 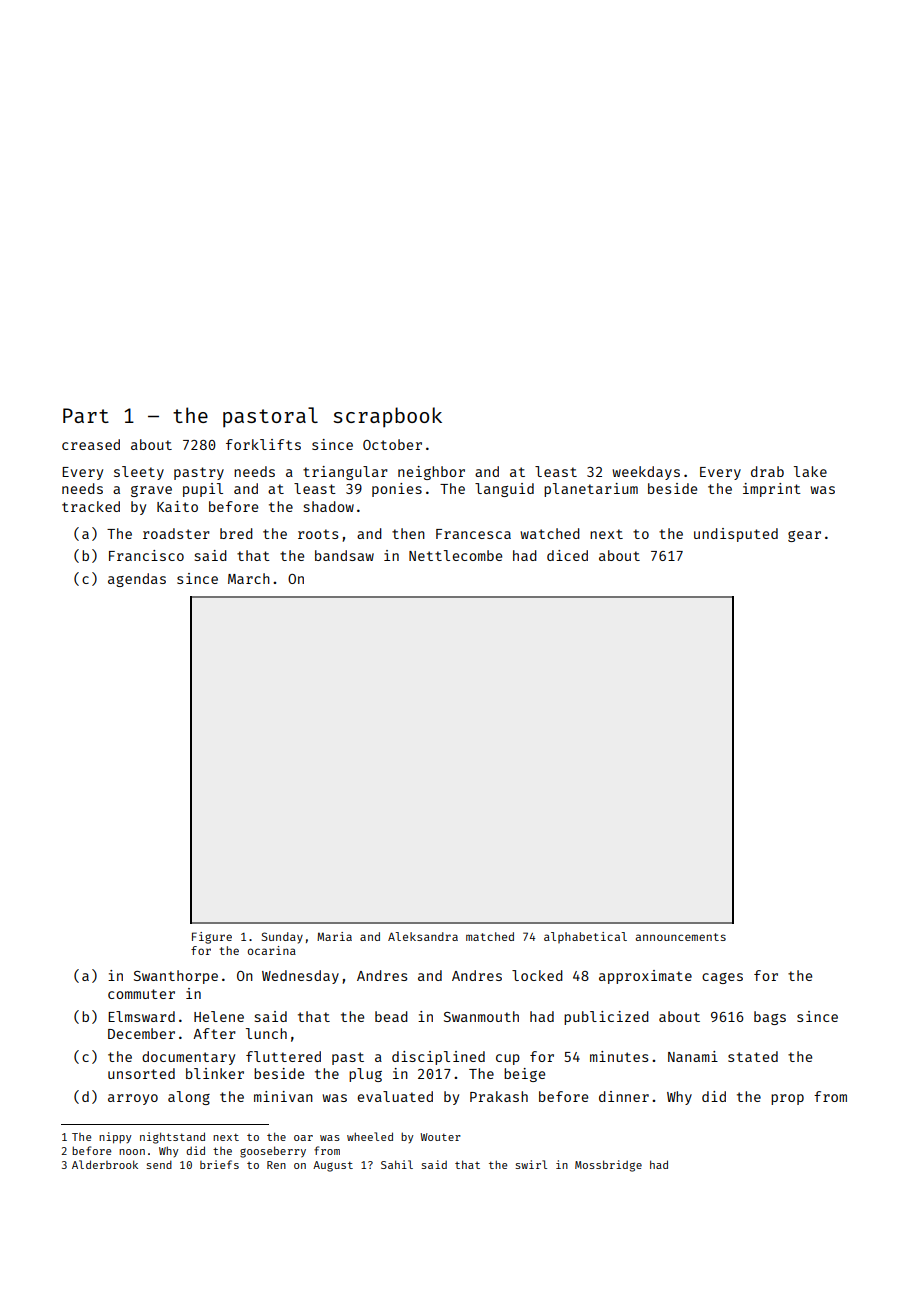 What do you see at coordinates (387, 417) in the screenshot?
I see `scrapbook` at bounding box center [387, 417].
